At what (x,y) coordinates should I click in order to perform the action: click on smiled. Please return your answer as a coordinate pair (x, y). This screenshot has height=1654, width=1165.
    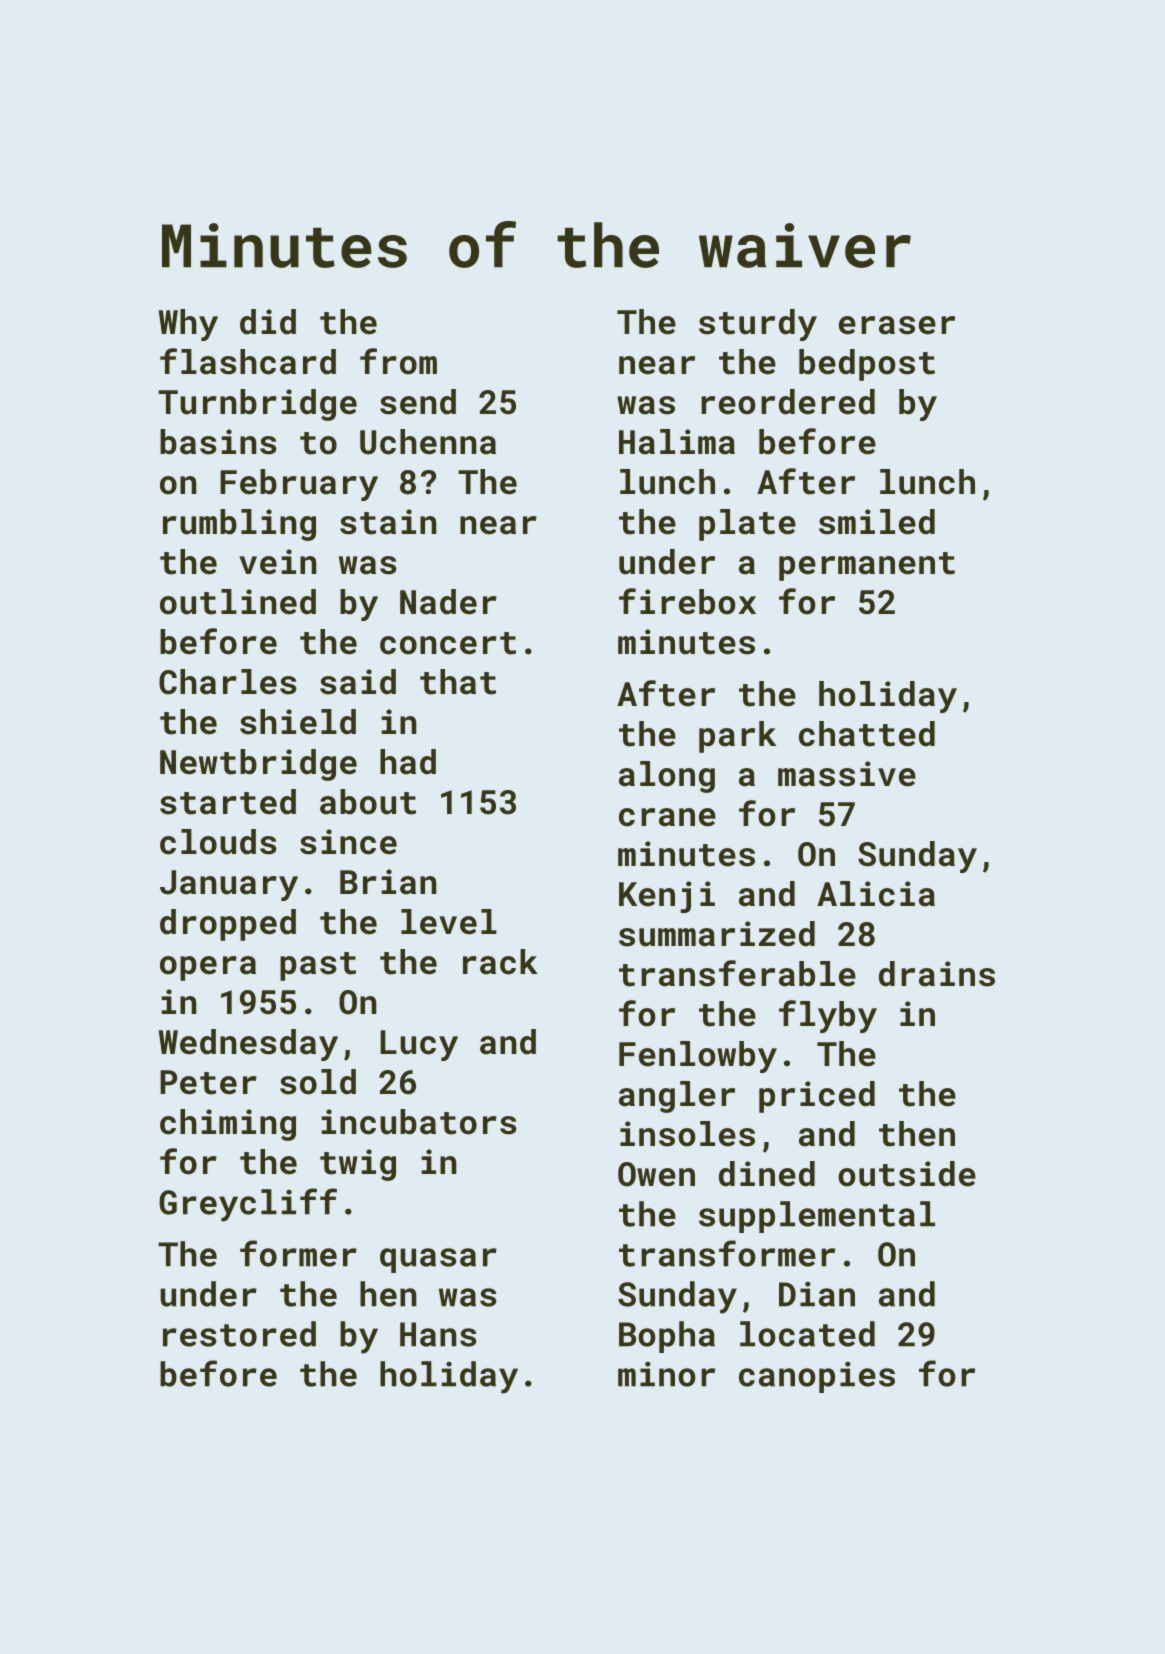
    Looking at the image, I should click on (877, 522).
